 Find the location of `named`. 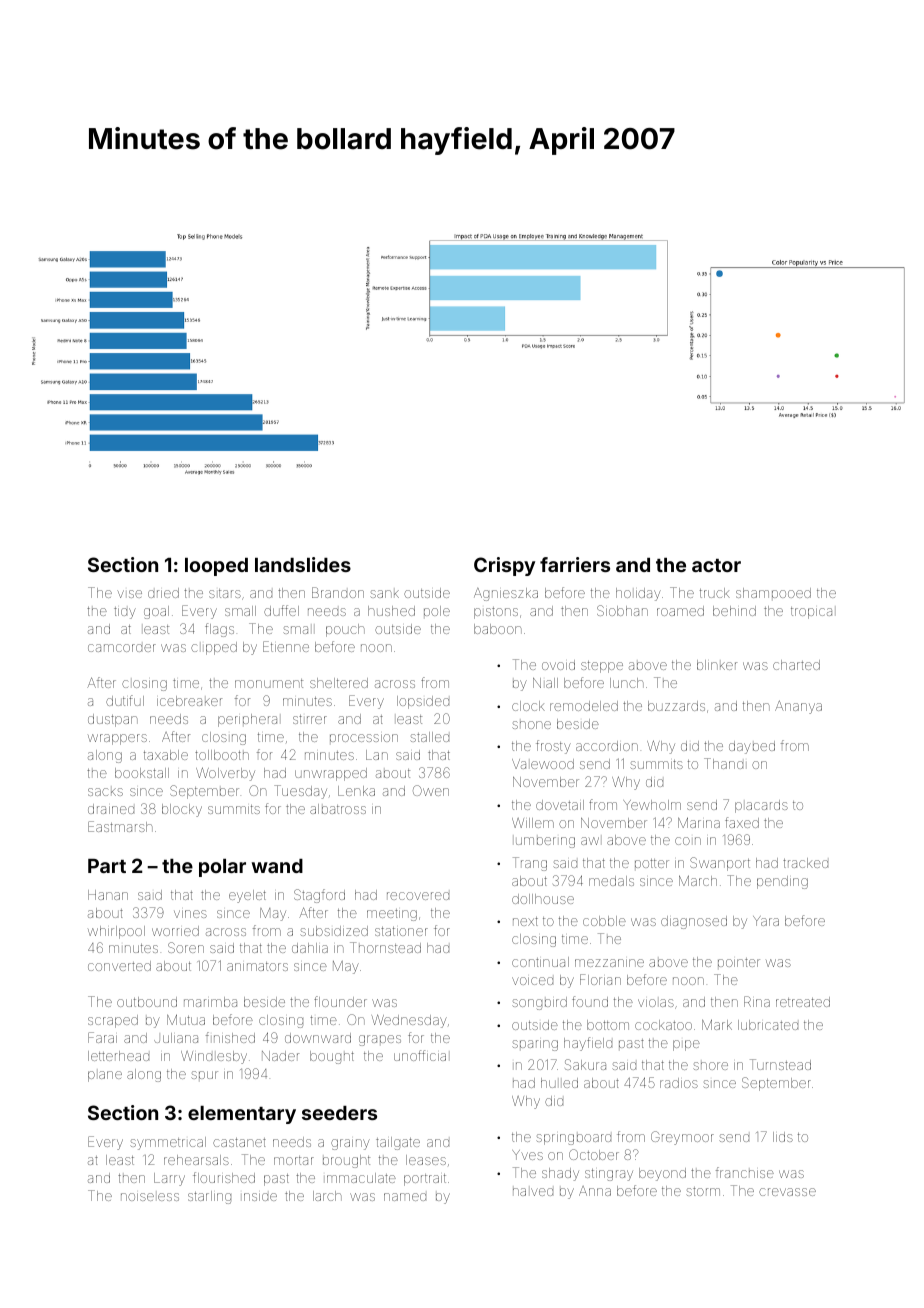

named is located at coordinates (405, 1197).
